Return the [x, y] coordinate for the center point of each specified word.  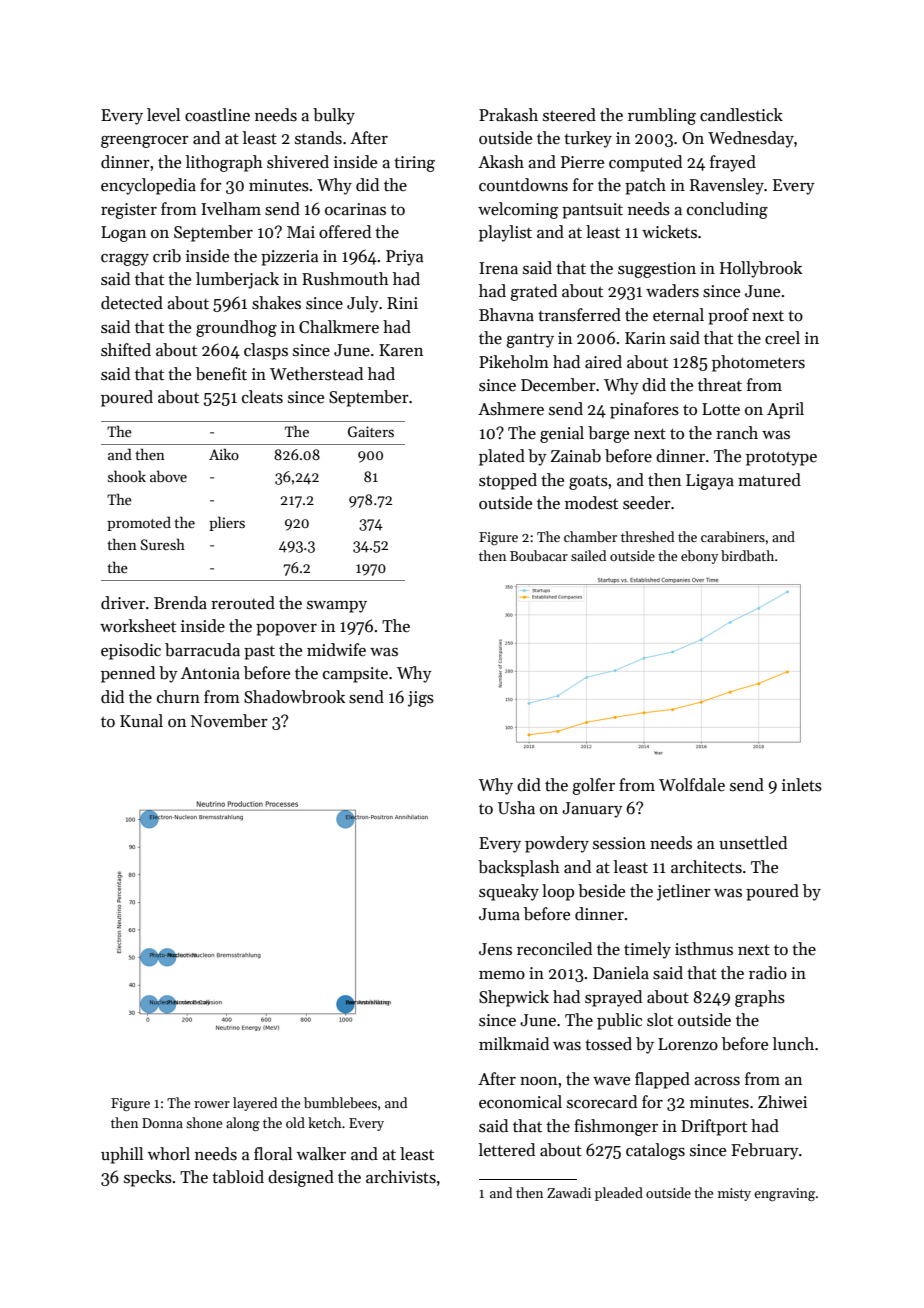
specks [148, 1178]
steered [569, 115]
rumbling [662, 116]
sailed [588, 555]
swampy [337, 607]
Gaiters [371, 431]
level [163, 115]
